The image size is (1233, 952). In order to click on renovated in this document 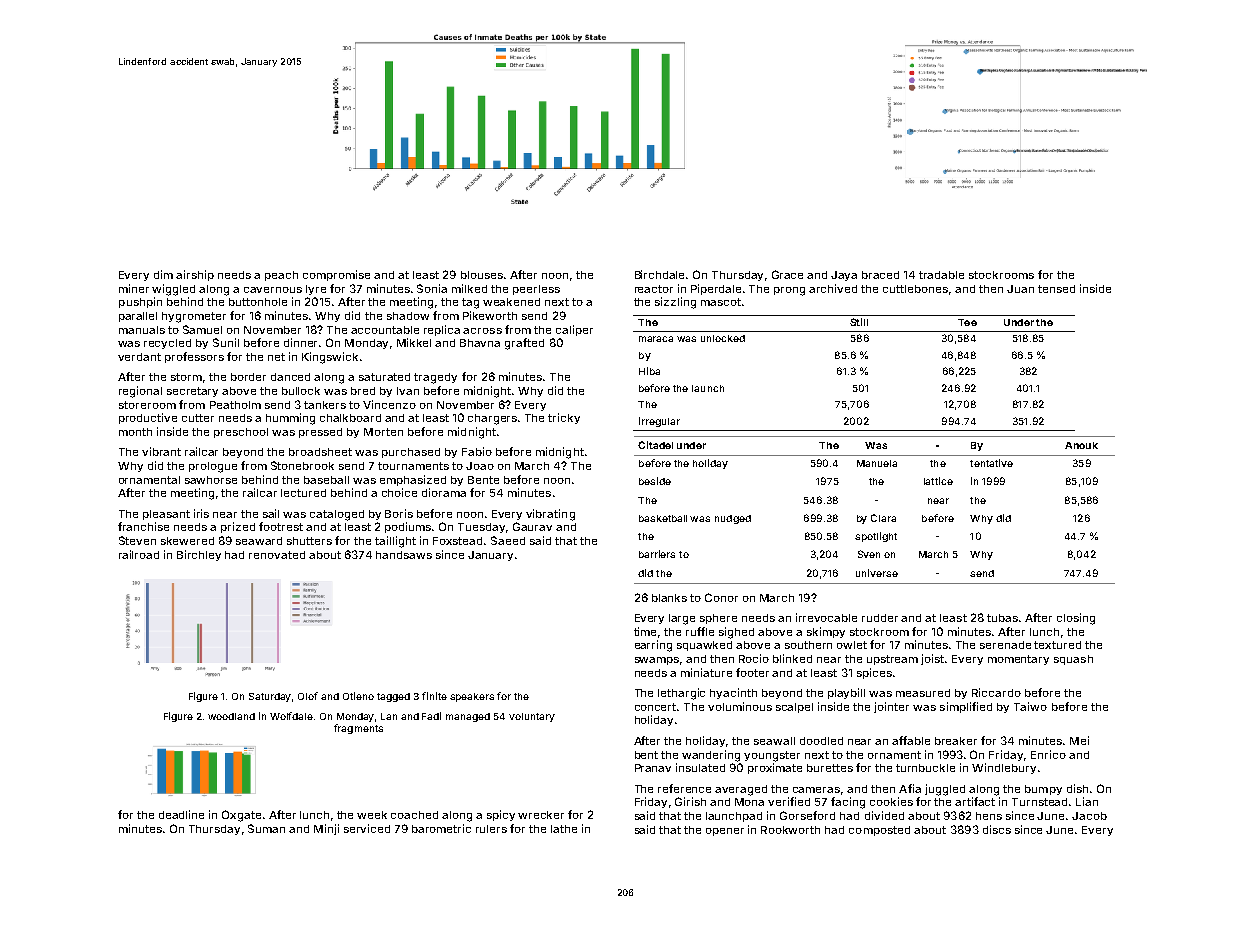, I will do `click(277, 555)`.
